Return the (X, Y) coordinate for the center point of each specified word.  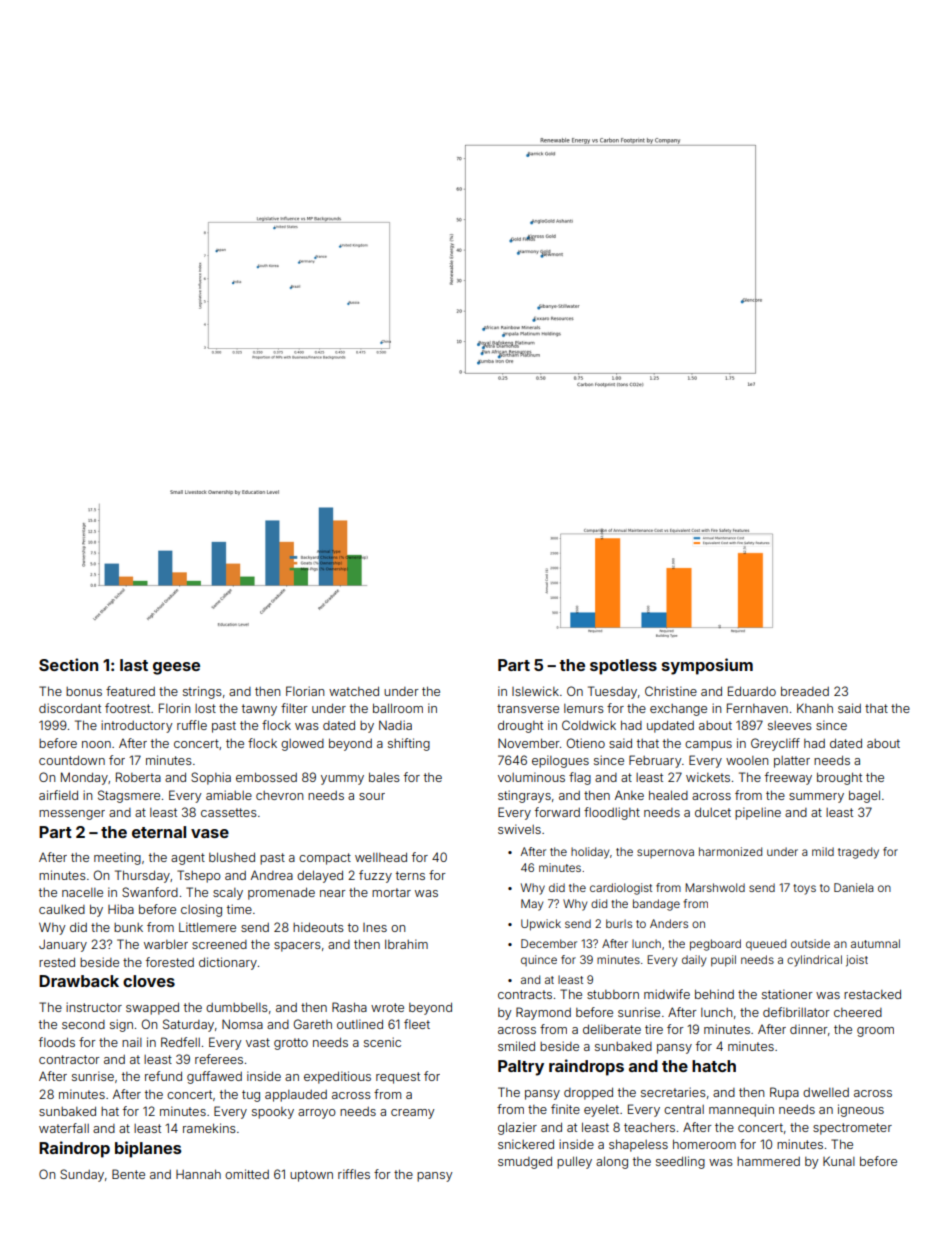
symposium (707, 666)
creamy (413, 1114)
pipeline (758, 813)
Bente (128, 1174)
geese (176, 668)
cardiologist (621, 889)
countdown (72, 760)
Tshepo (199, 876)
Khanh (815, 708)
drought (520, 726)
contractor (69, 1059)
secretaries (673, 1092)
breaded (805, 691)
